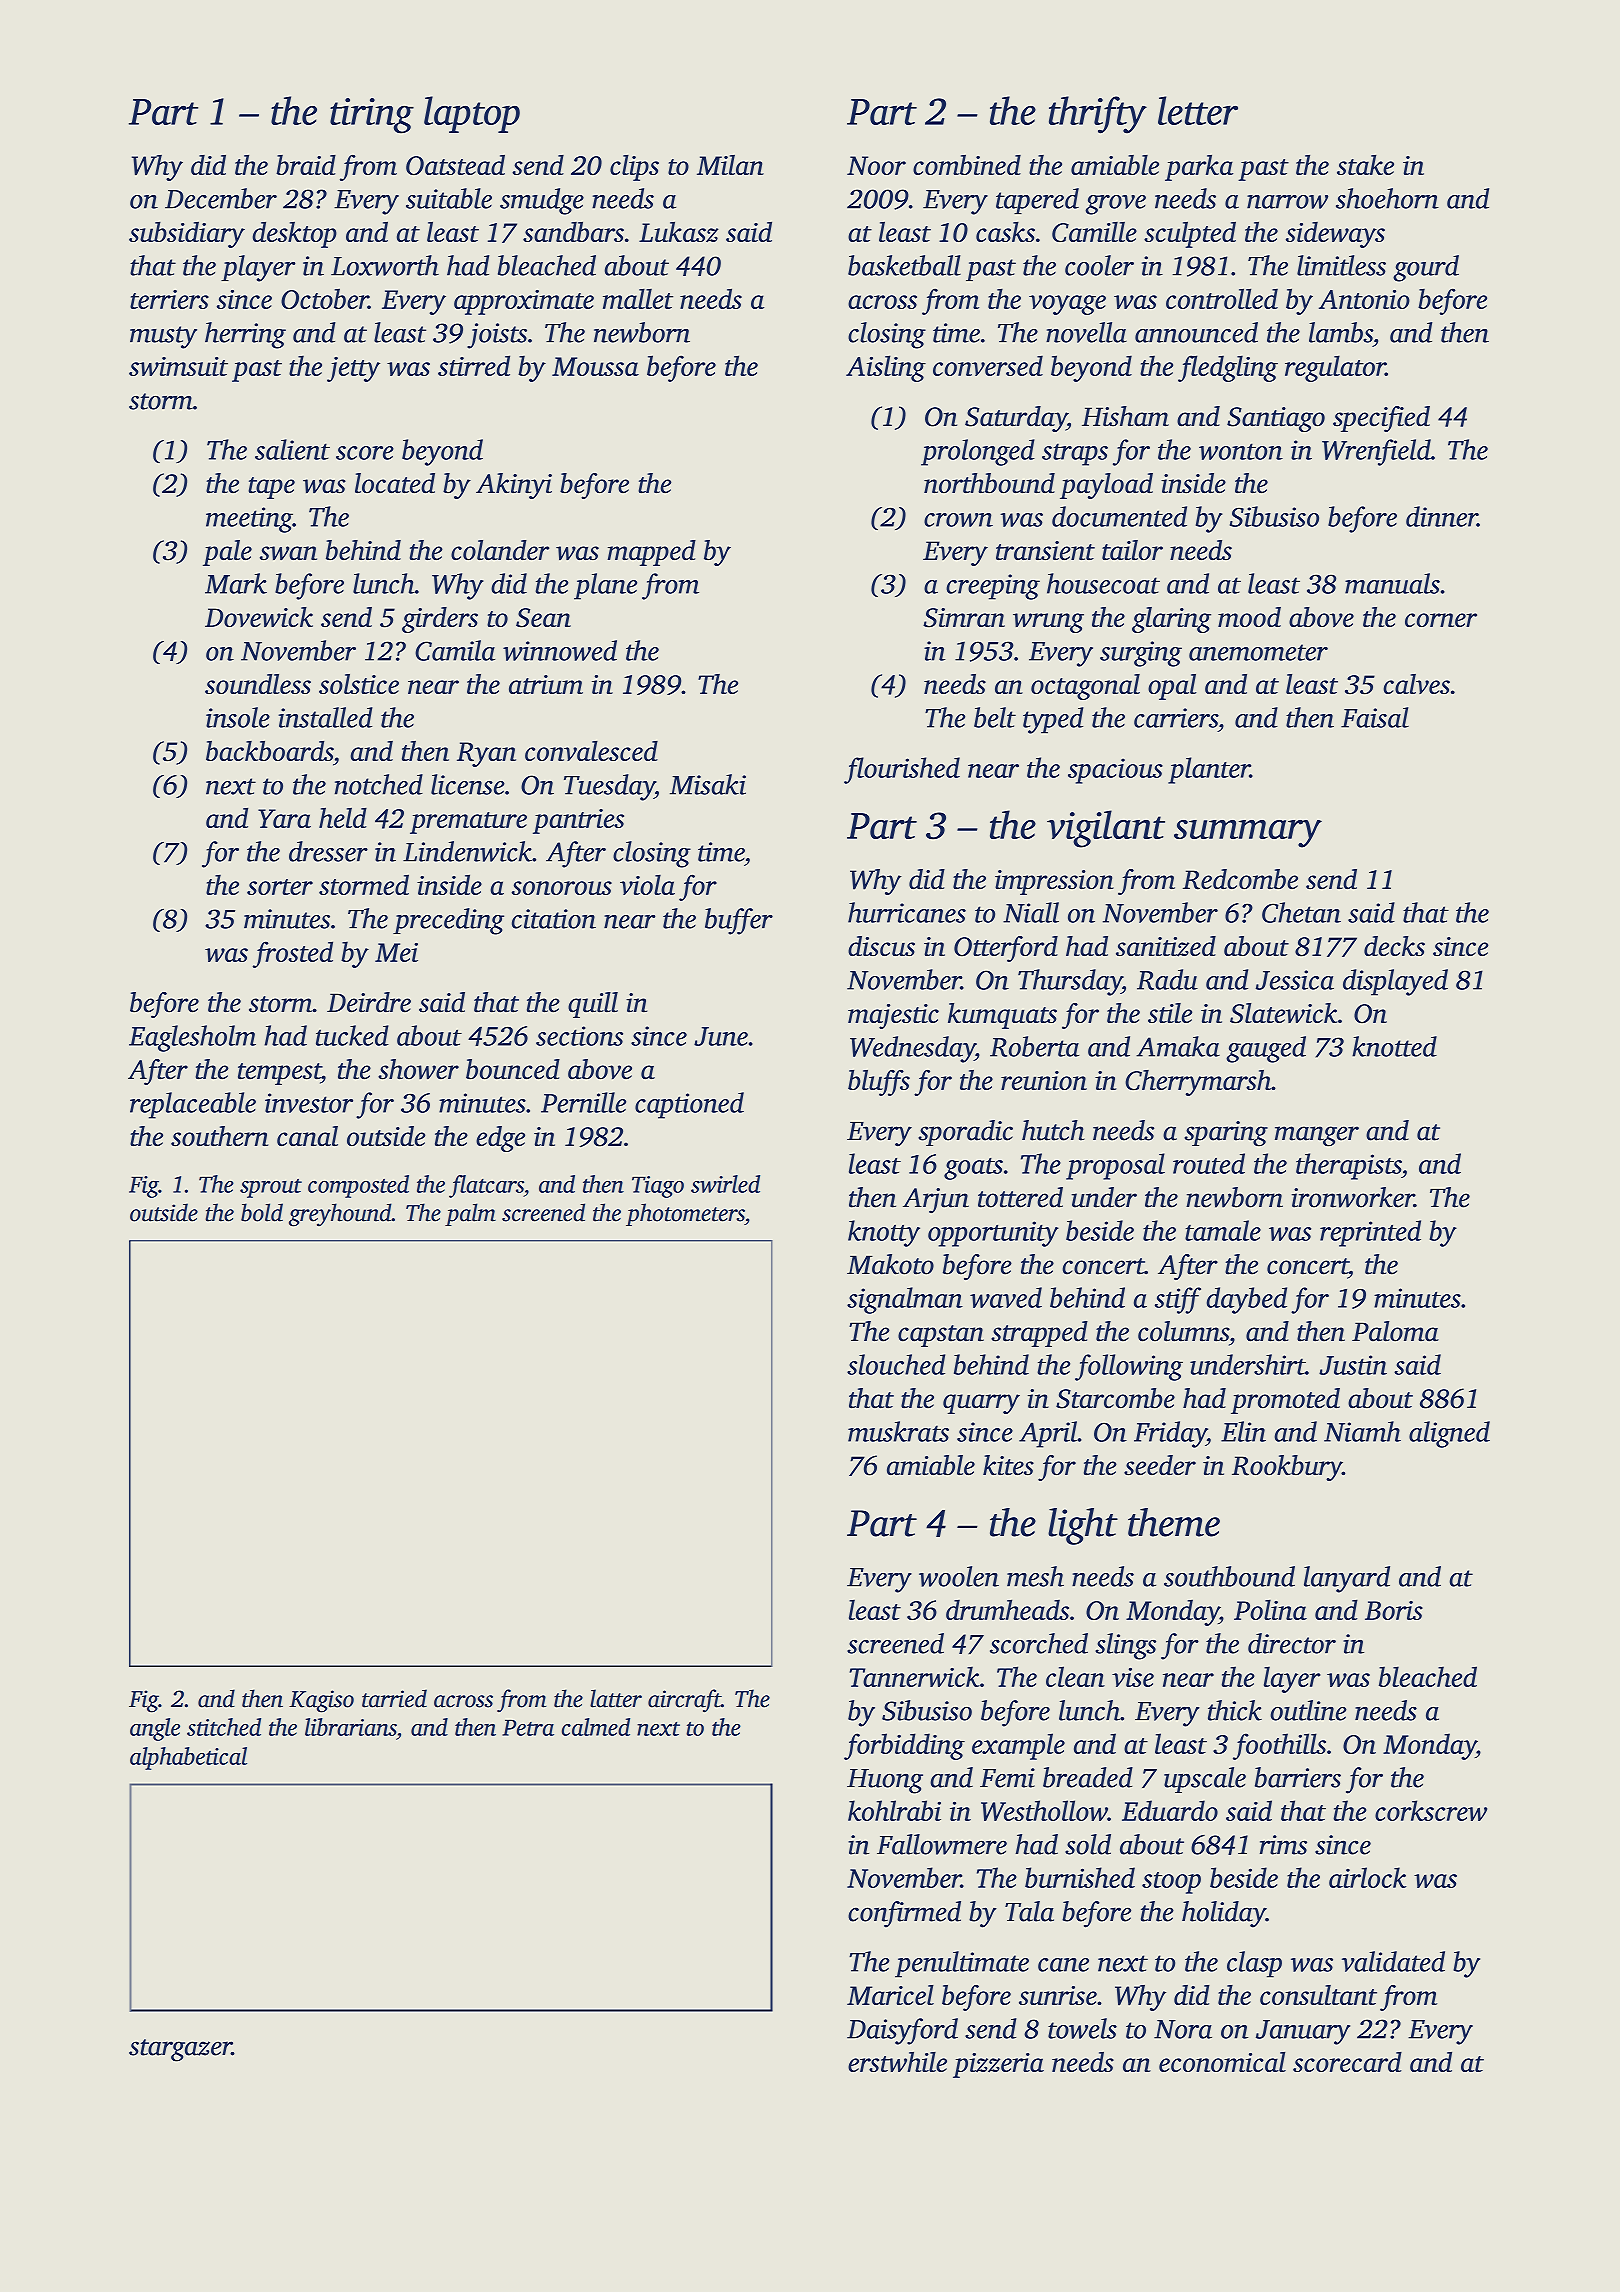  What do you see at coordinates (905, 1300) in the screenshot?
I see `signalman` at bounding box center [905, 1300].
